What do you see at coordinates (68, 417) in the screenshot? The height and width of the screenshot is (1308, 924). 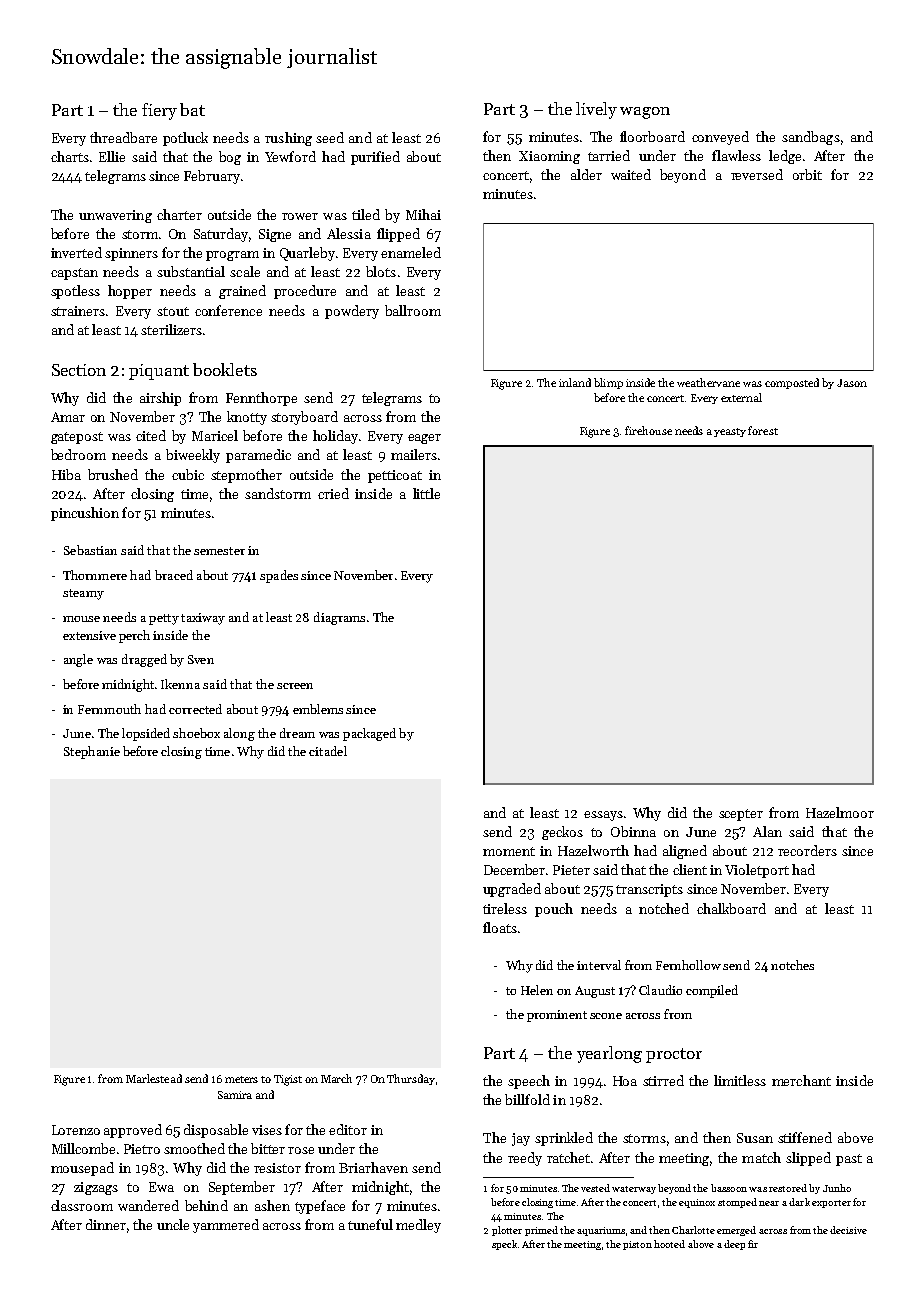 I see `Amar` at bounding box center [68, 417].
